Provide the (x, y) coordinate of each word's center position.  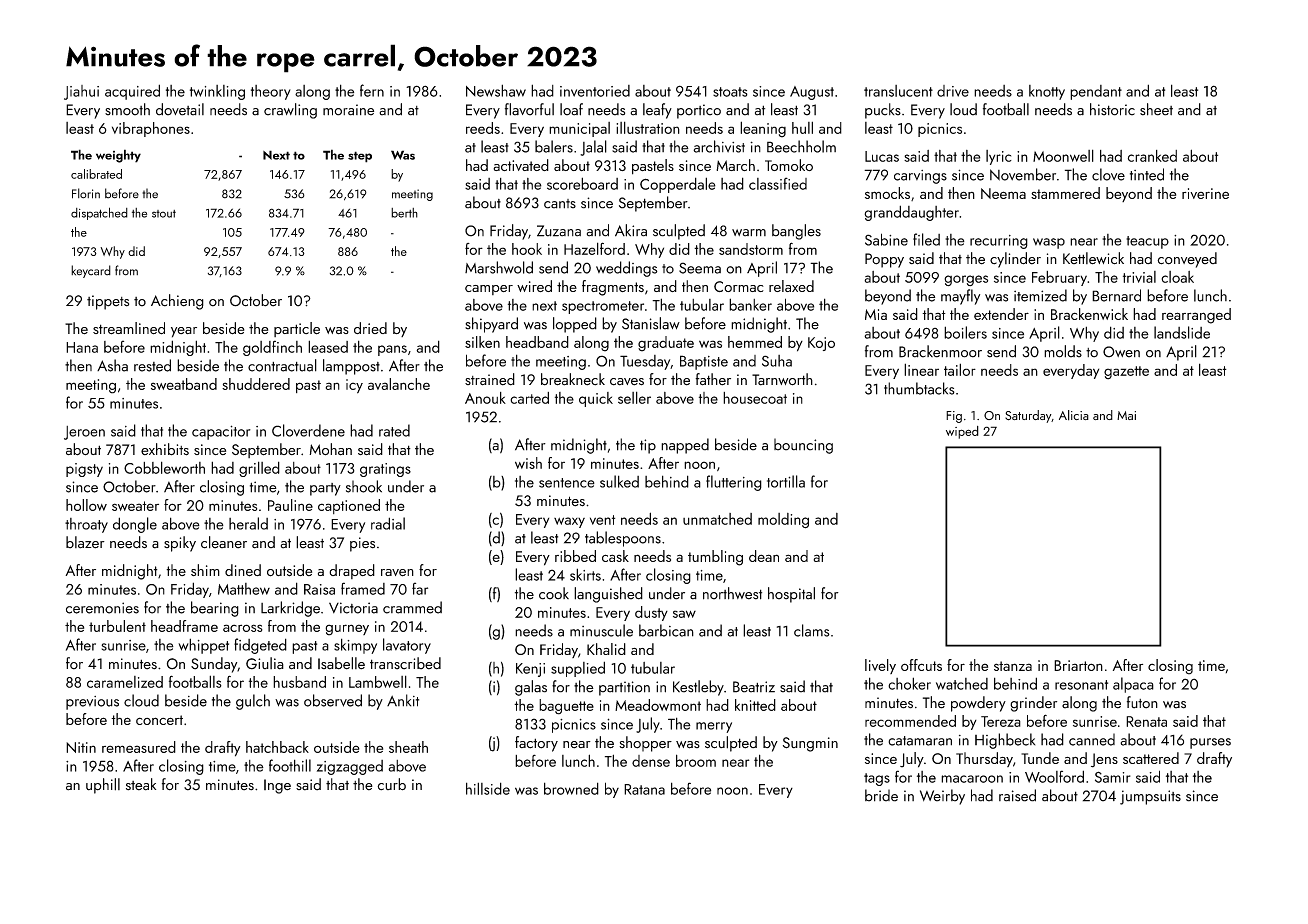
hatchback (277, 747)
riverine (1205, 193)
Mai (1126, 415)
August (812, 93)
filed (926, 239)
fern (372, 90)
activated (521, 165)
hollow (86, 505)
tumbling (715, 558)
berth (404, 213)
